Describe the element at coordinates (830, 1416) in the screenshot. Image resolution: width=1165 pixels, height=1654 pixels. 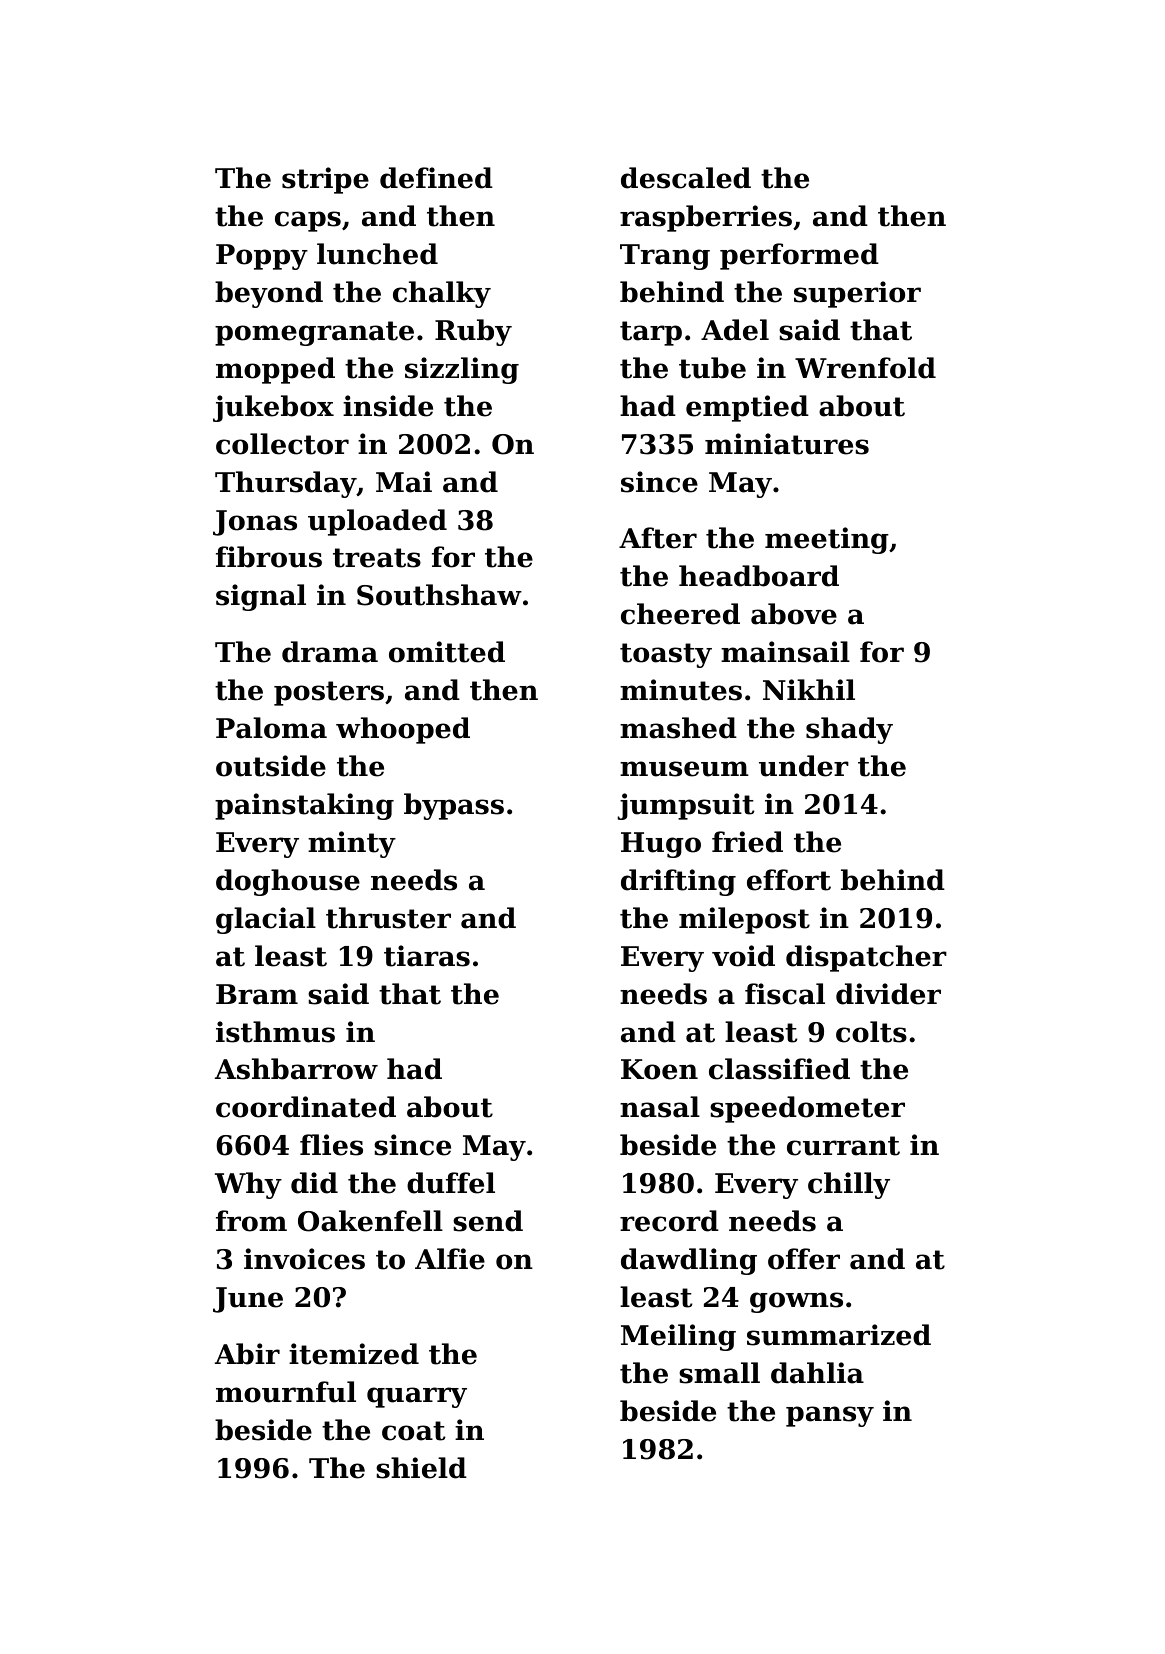
I see `pansy` at that location.
